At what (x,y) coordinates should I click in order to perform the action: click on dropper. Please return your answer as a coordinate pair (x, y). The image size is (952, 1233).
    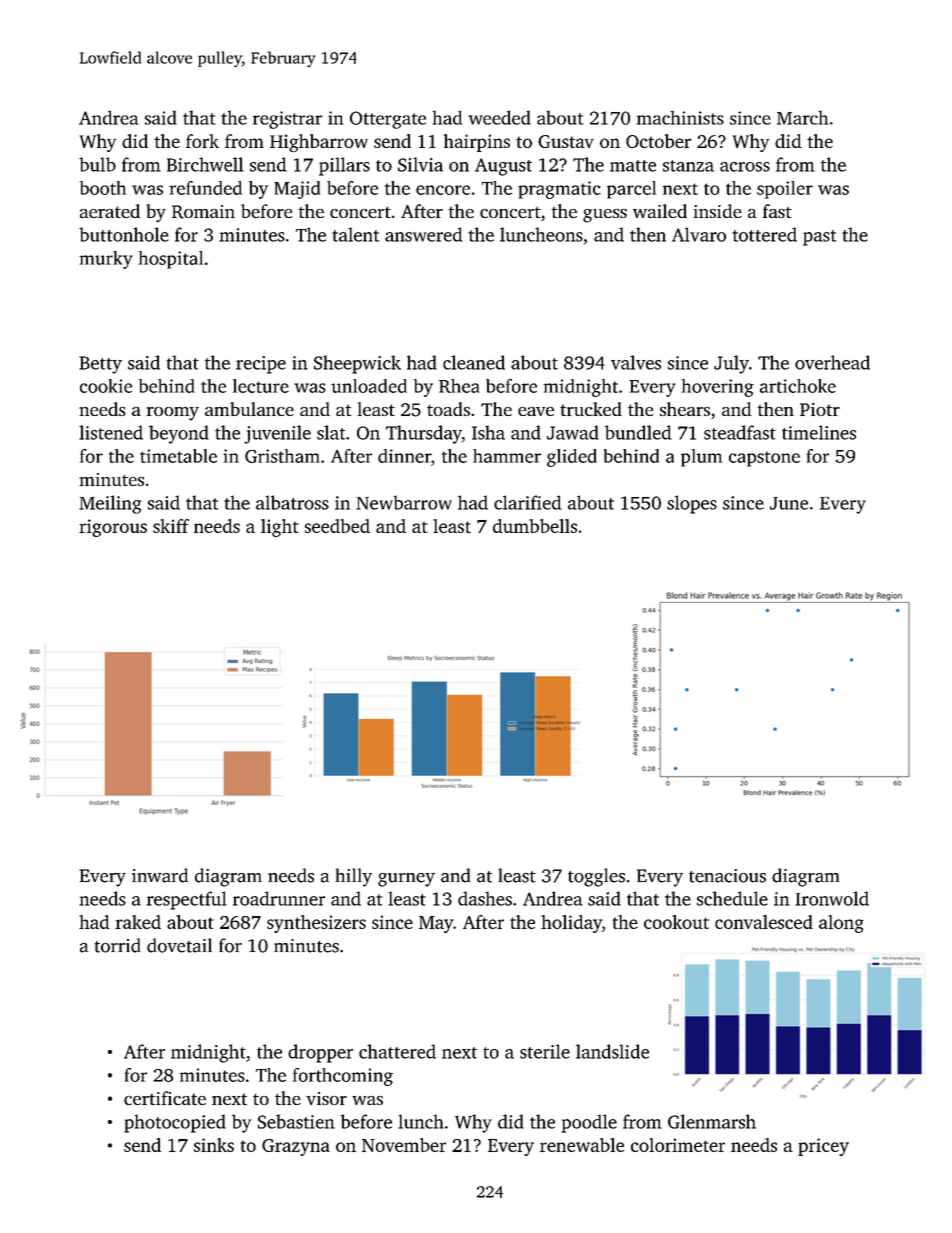
    Looking at the image, I should click on (320, 1053).
